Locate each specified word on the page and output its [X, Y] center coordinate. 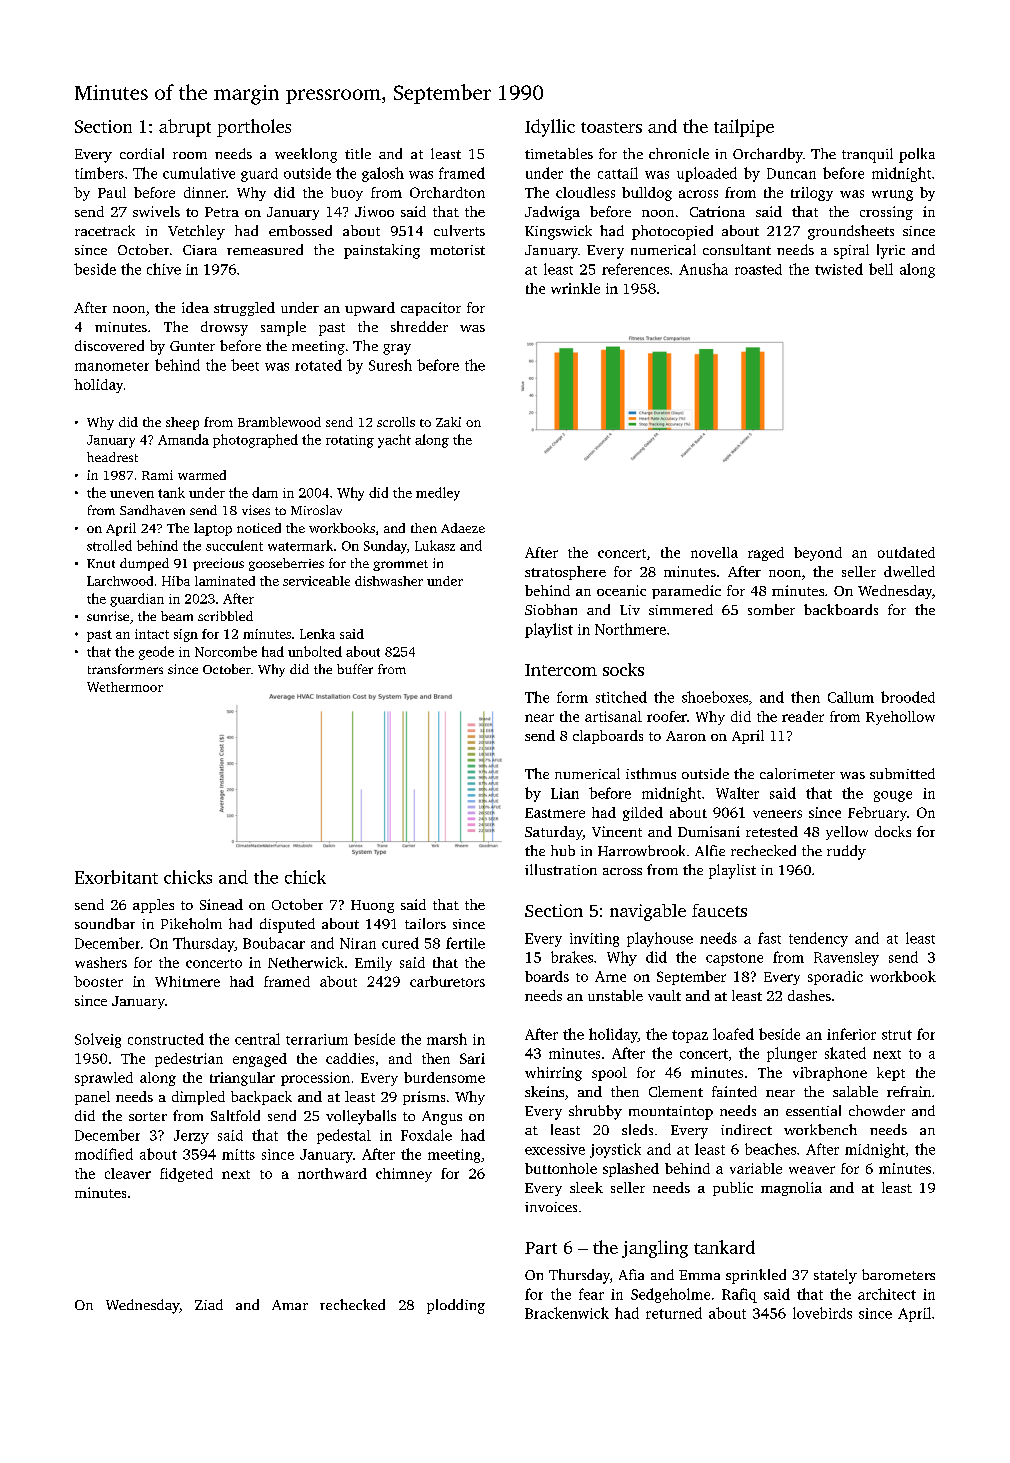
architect [887, 1294]
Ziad [209, 1304]
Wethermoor [125, 687]
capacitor [431, 309]
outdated [906, 552]
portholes [254, 128]
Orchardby [768, 155]
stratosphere [565, 573]
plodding [456, 1306]
